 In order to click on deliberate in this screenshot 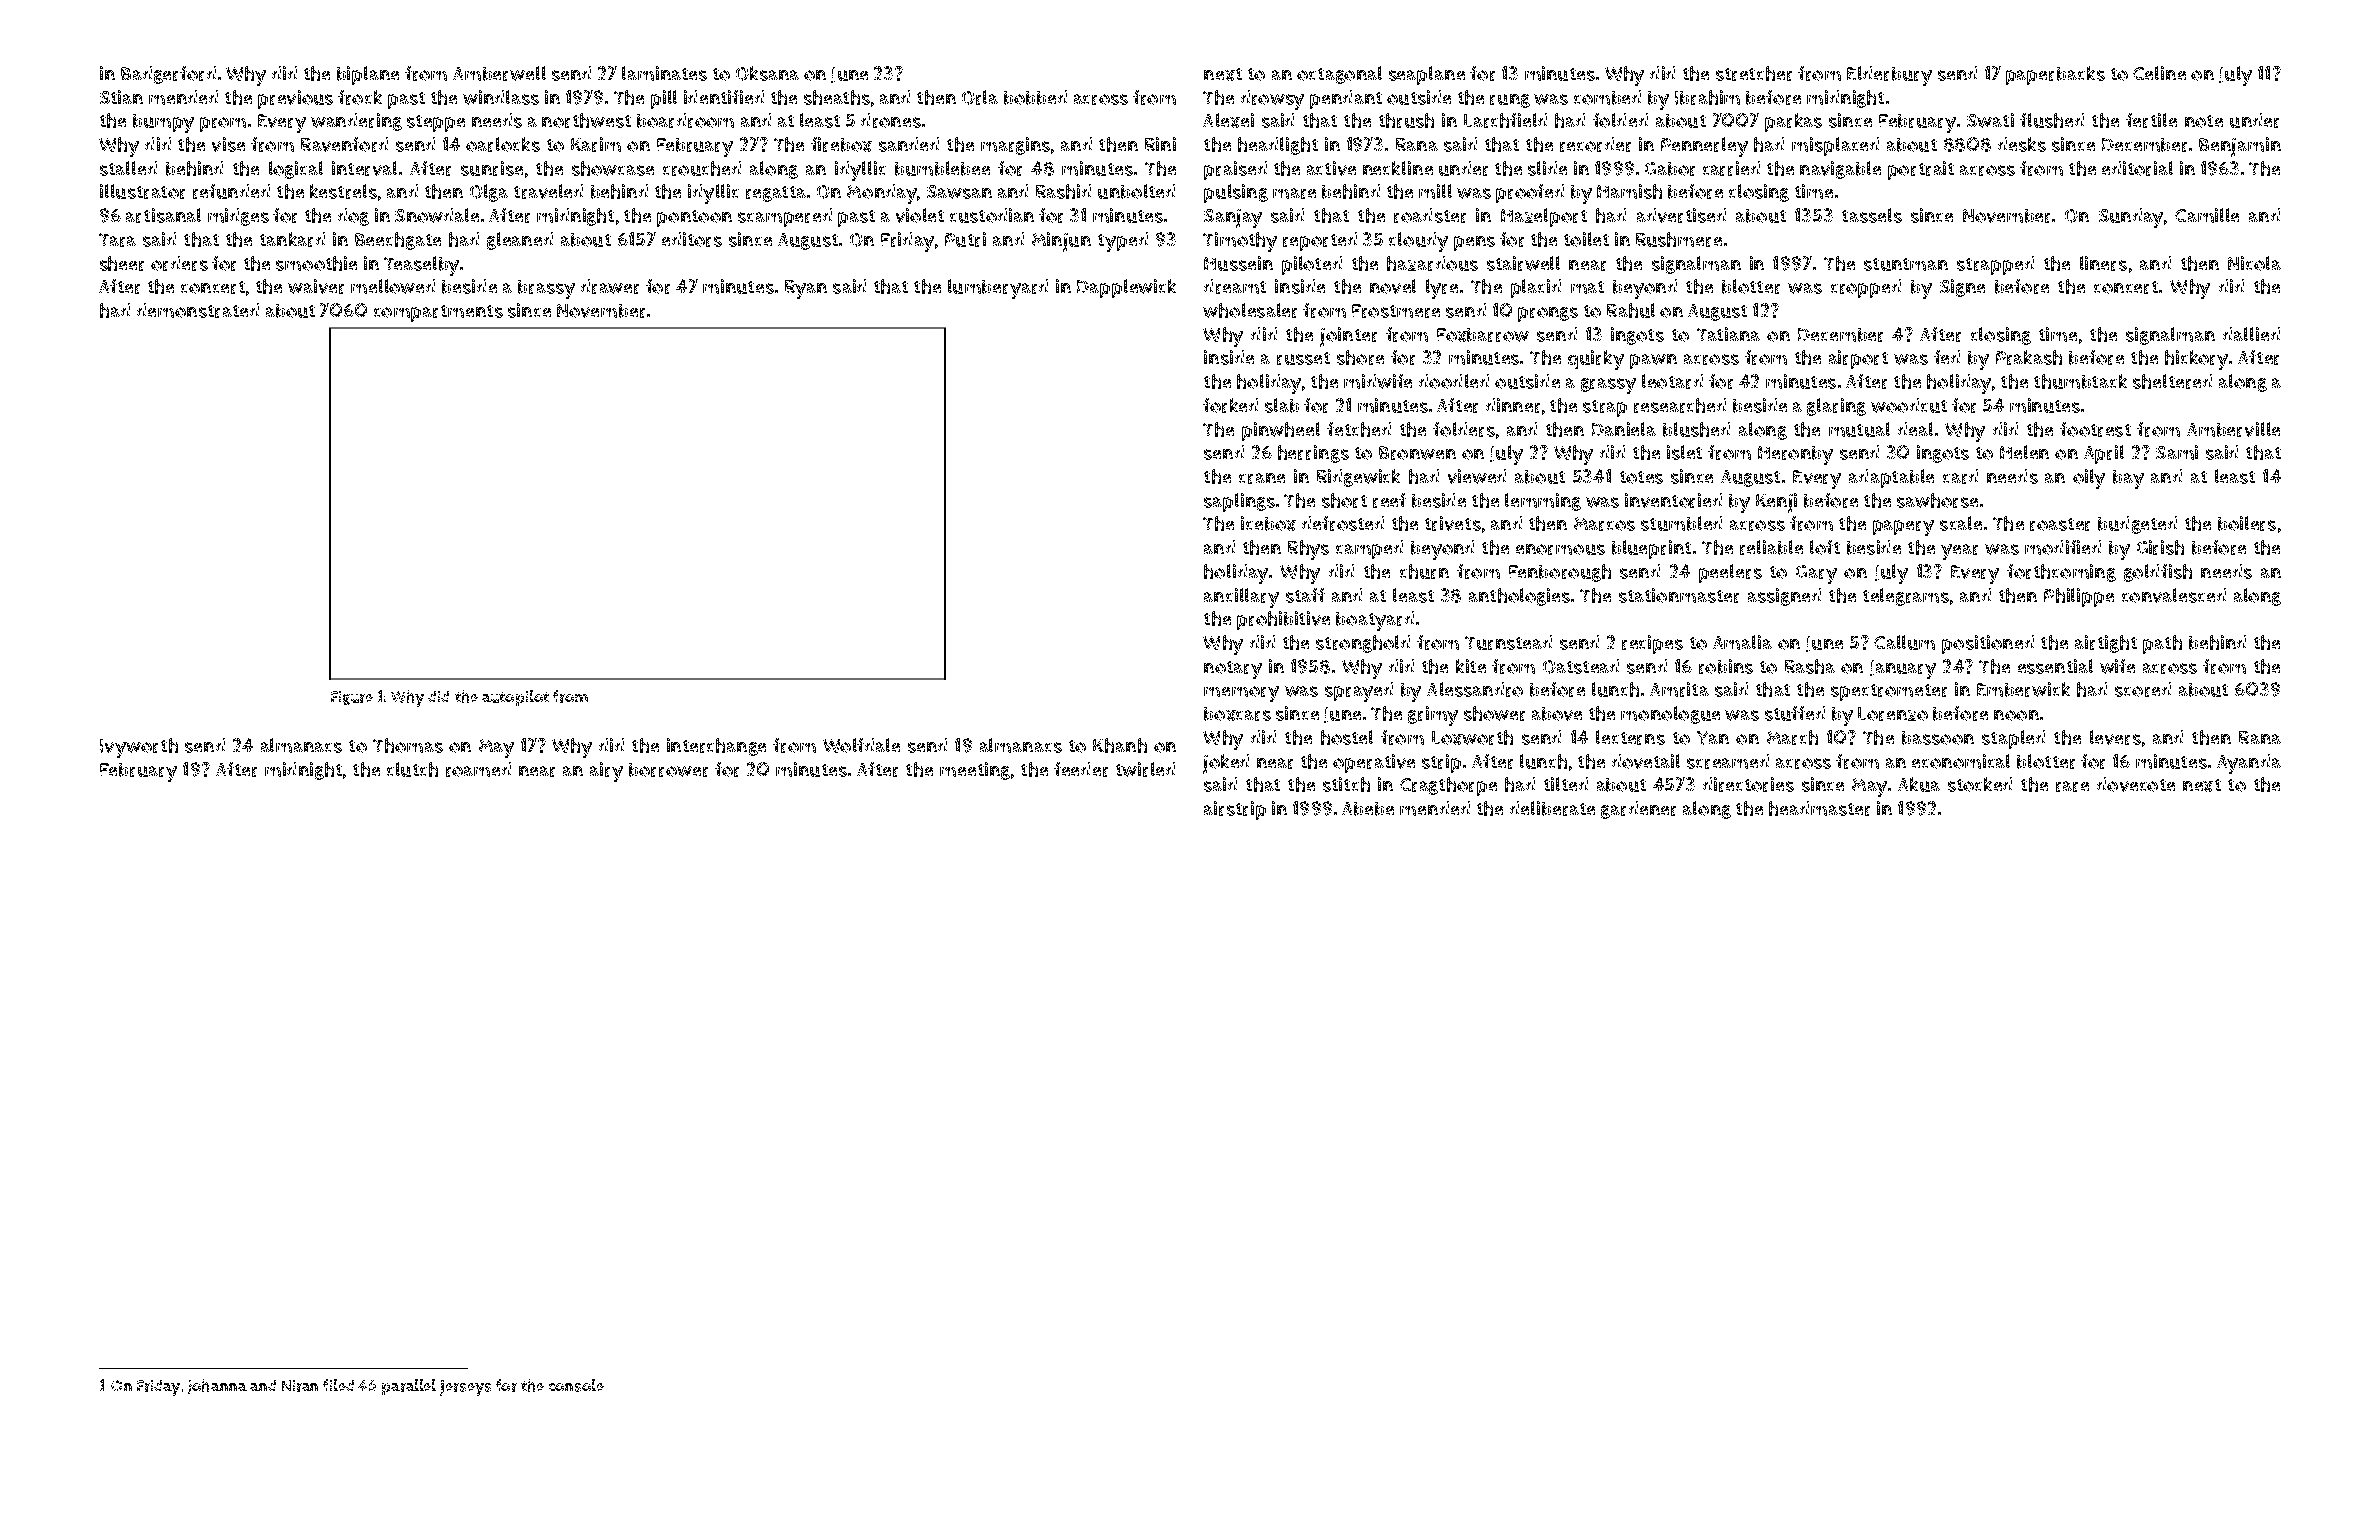, I will do `click(1552, 808)`.
